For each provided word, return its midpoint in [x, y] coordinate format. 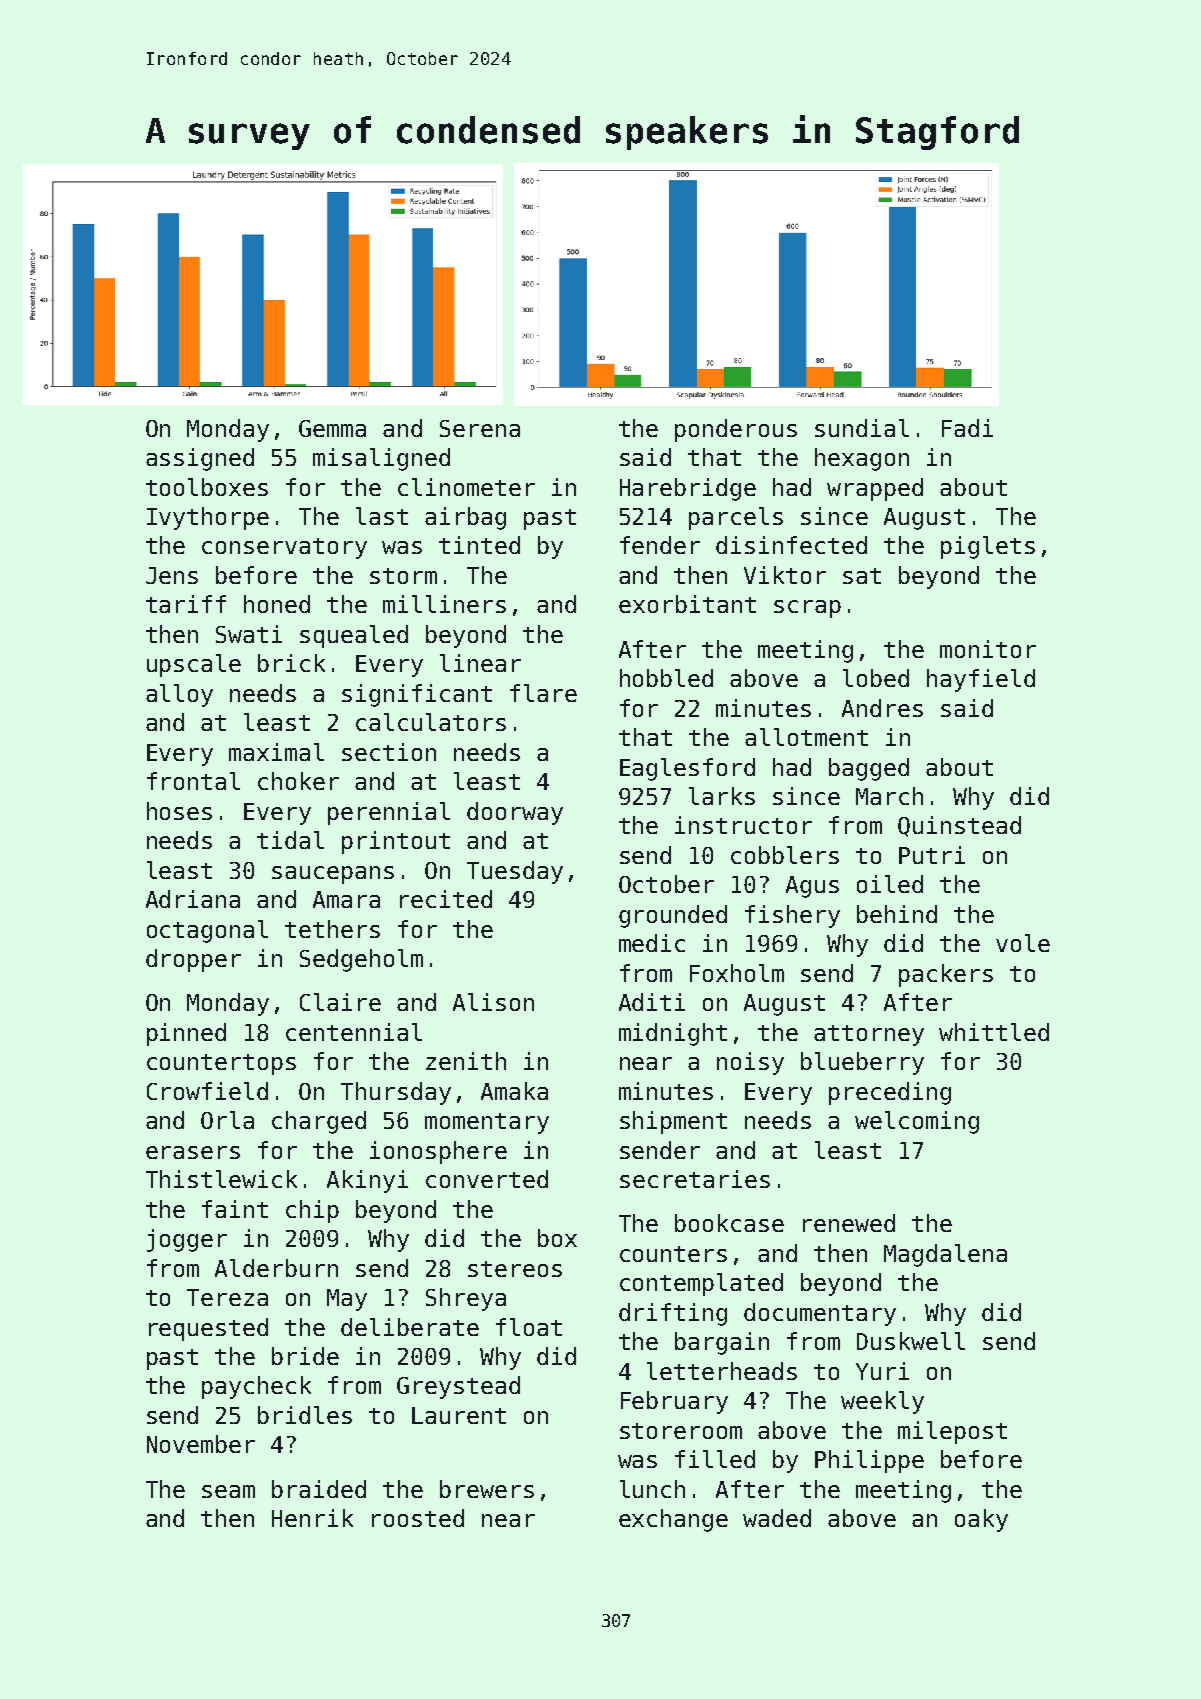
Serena [480, 428]
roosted [418, 1518]
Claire [340, 1002]
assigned [200, 459]
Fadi [967, 428]
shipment [673, 1122]
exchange [673, 1520]
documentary [820, 1314]
